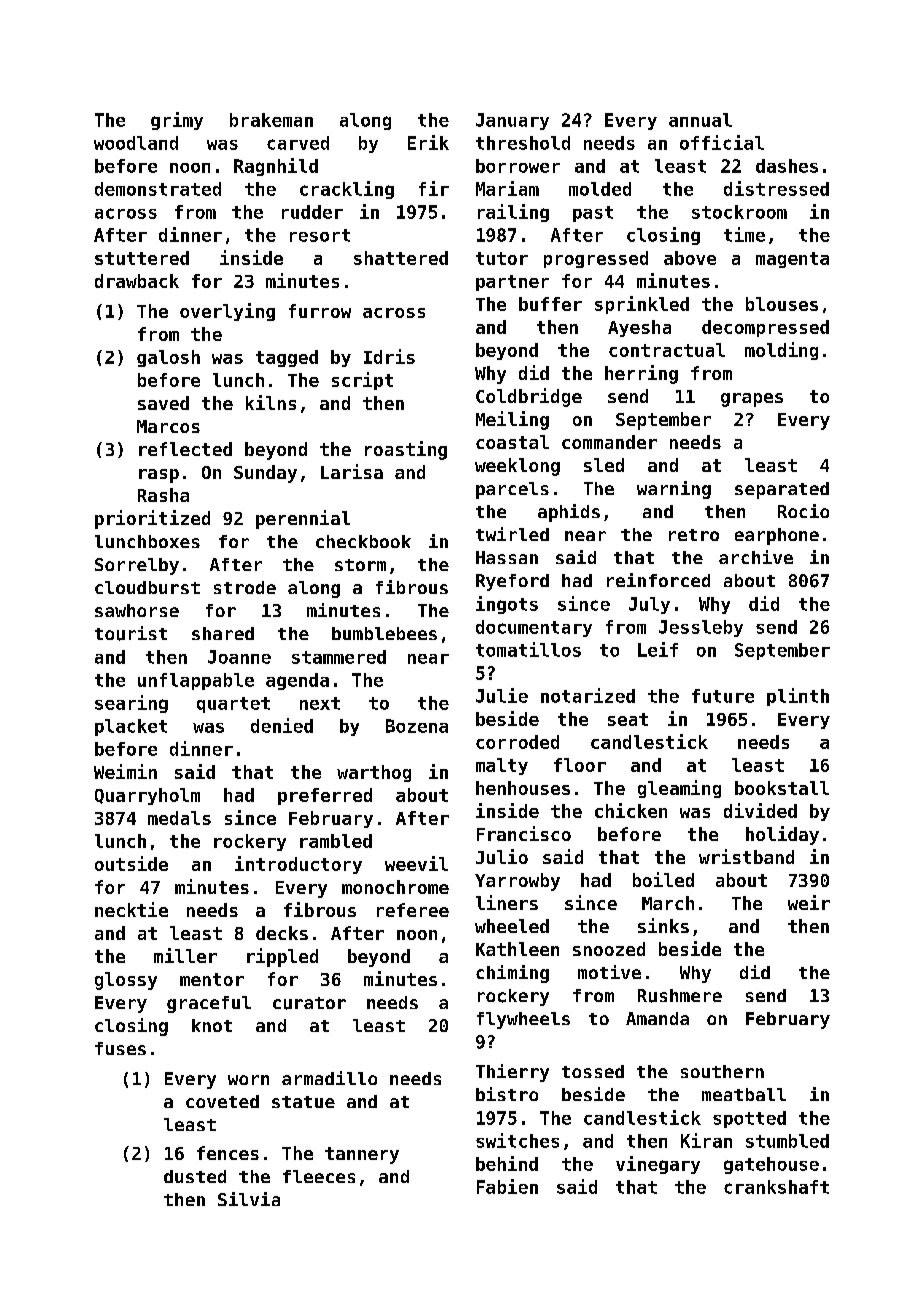 This document has height=1308, width=924. I want to click on threshold, so click(523, 143).
